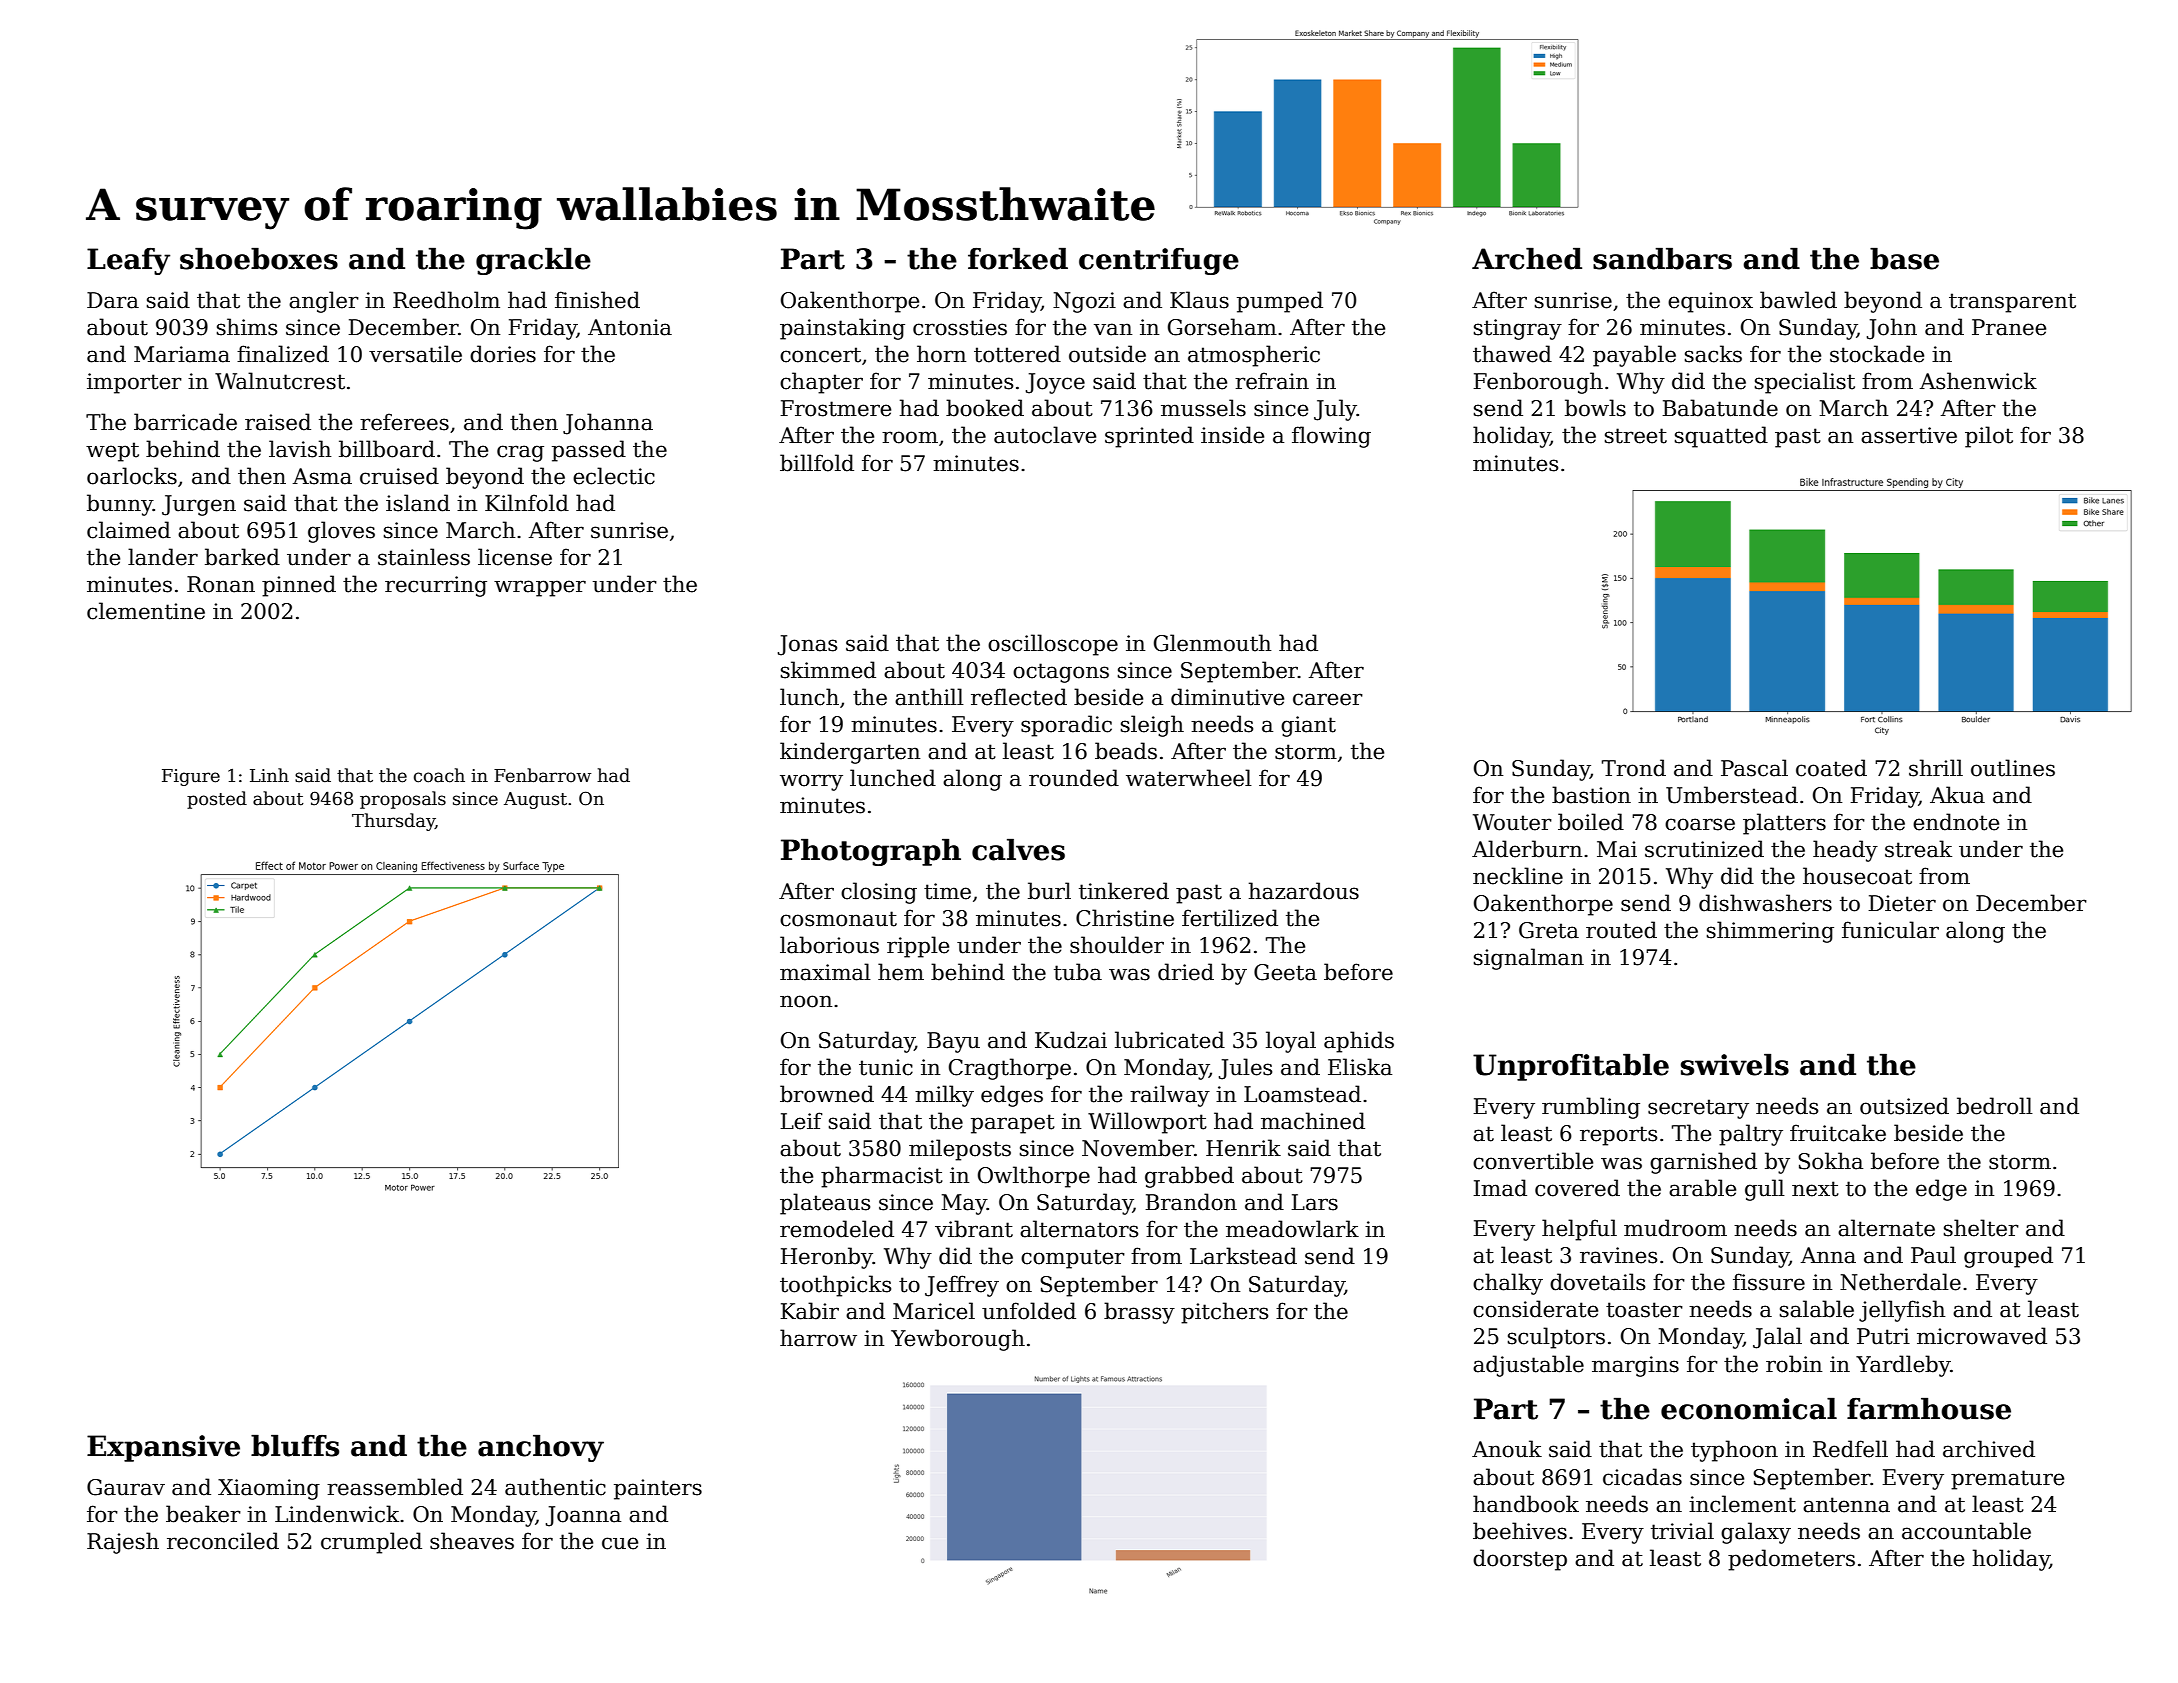  What do you see at coordinates (259, 258) in the image?
I see `shoeboxes` at bounding box center [259, 258].
